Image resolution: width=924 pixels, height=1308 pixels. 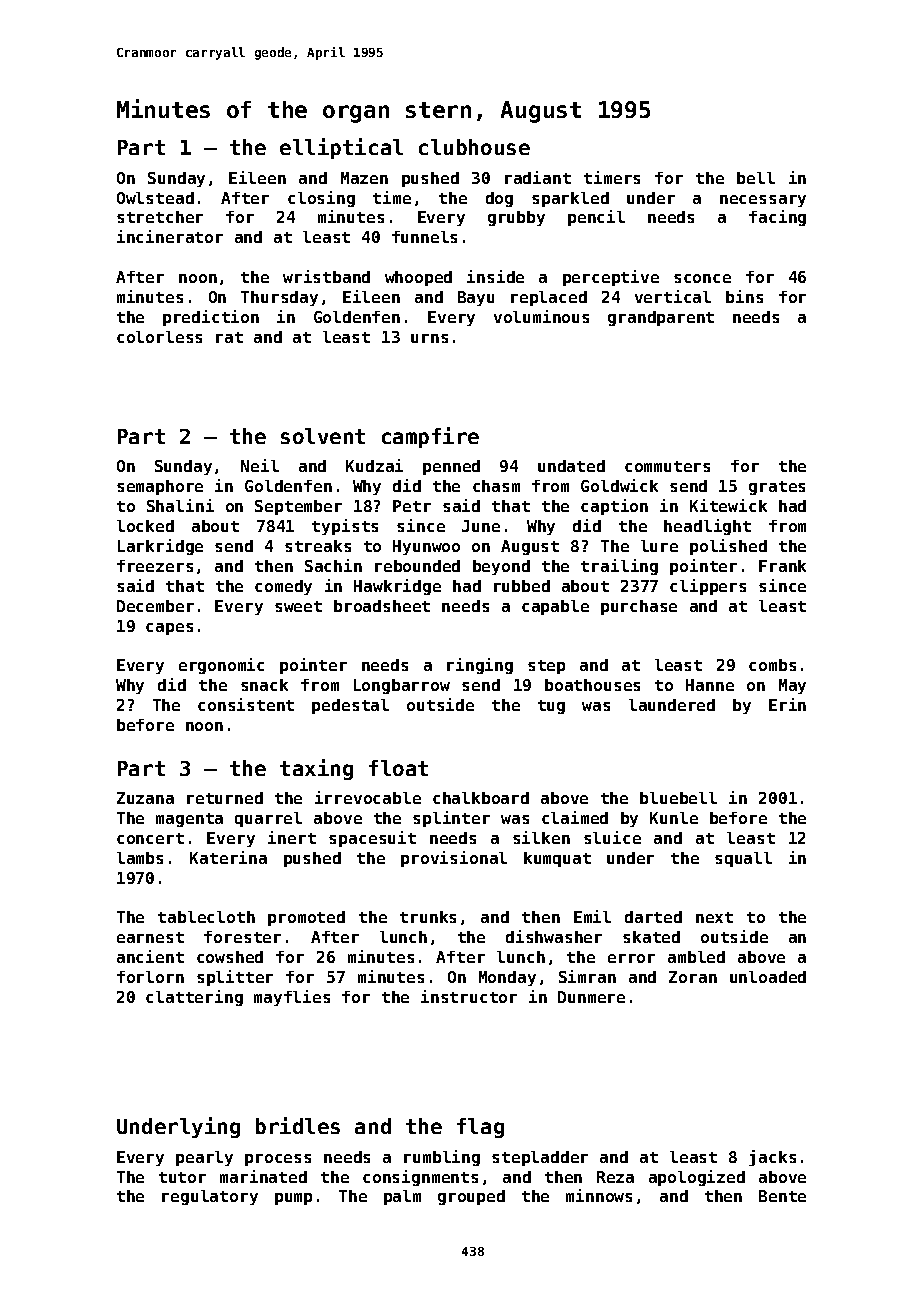 What do you see at coordinates (777, 488) in the screenshot?
I see `grates` at bounding box center [777, 488].
